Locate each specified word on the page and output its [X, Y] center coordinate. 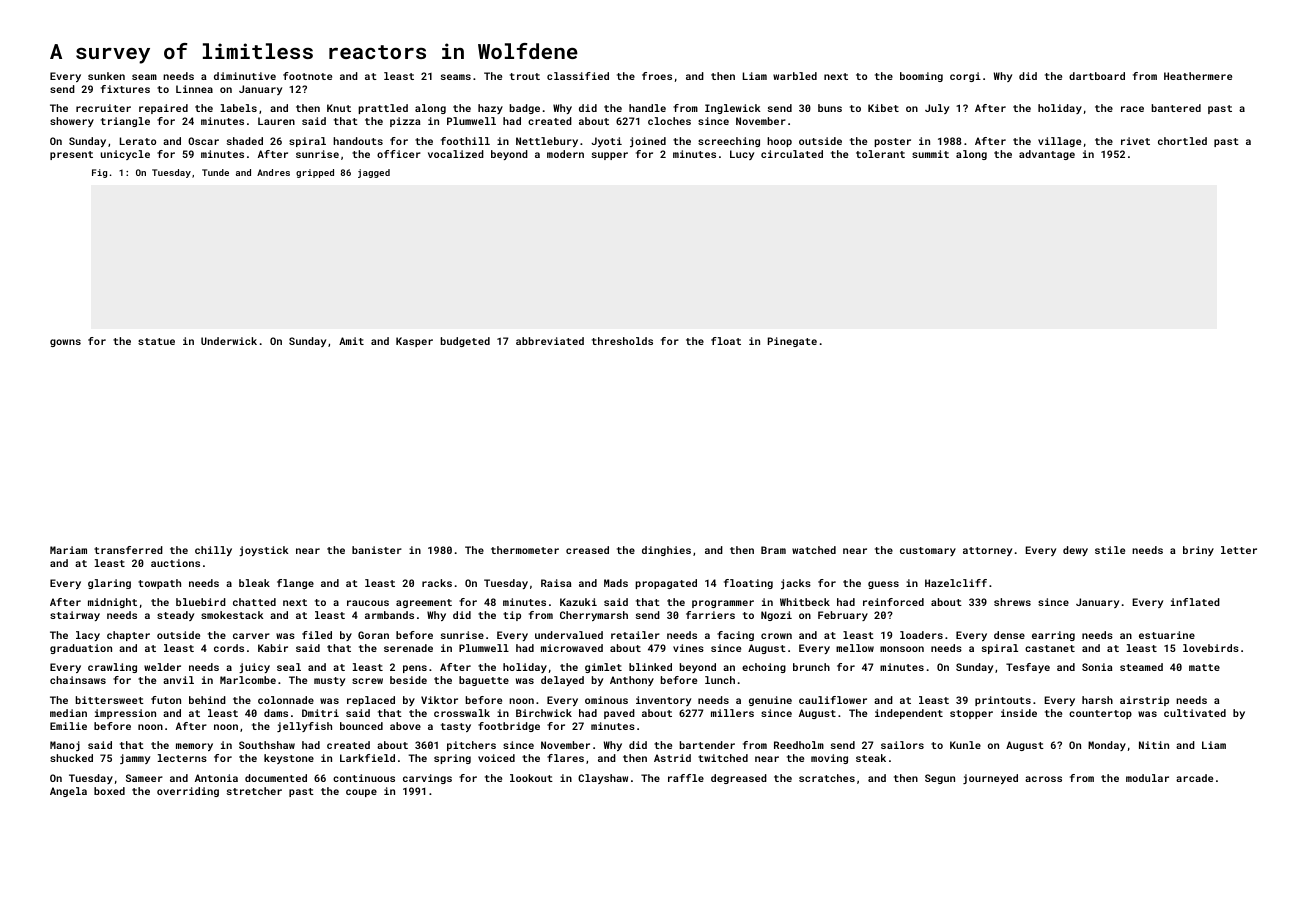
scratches [827, 778]
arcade [1194, 778]
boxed [109, 791]
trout [525, 76]
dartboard [1097, 76]
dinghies [666, 551]
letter [1239, 550]
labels [239, 108]
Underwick [229, 341]
